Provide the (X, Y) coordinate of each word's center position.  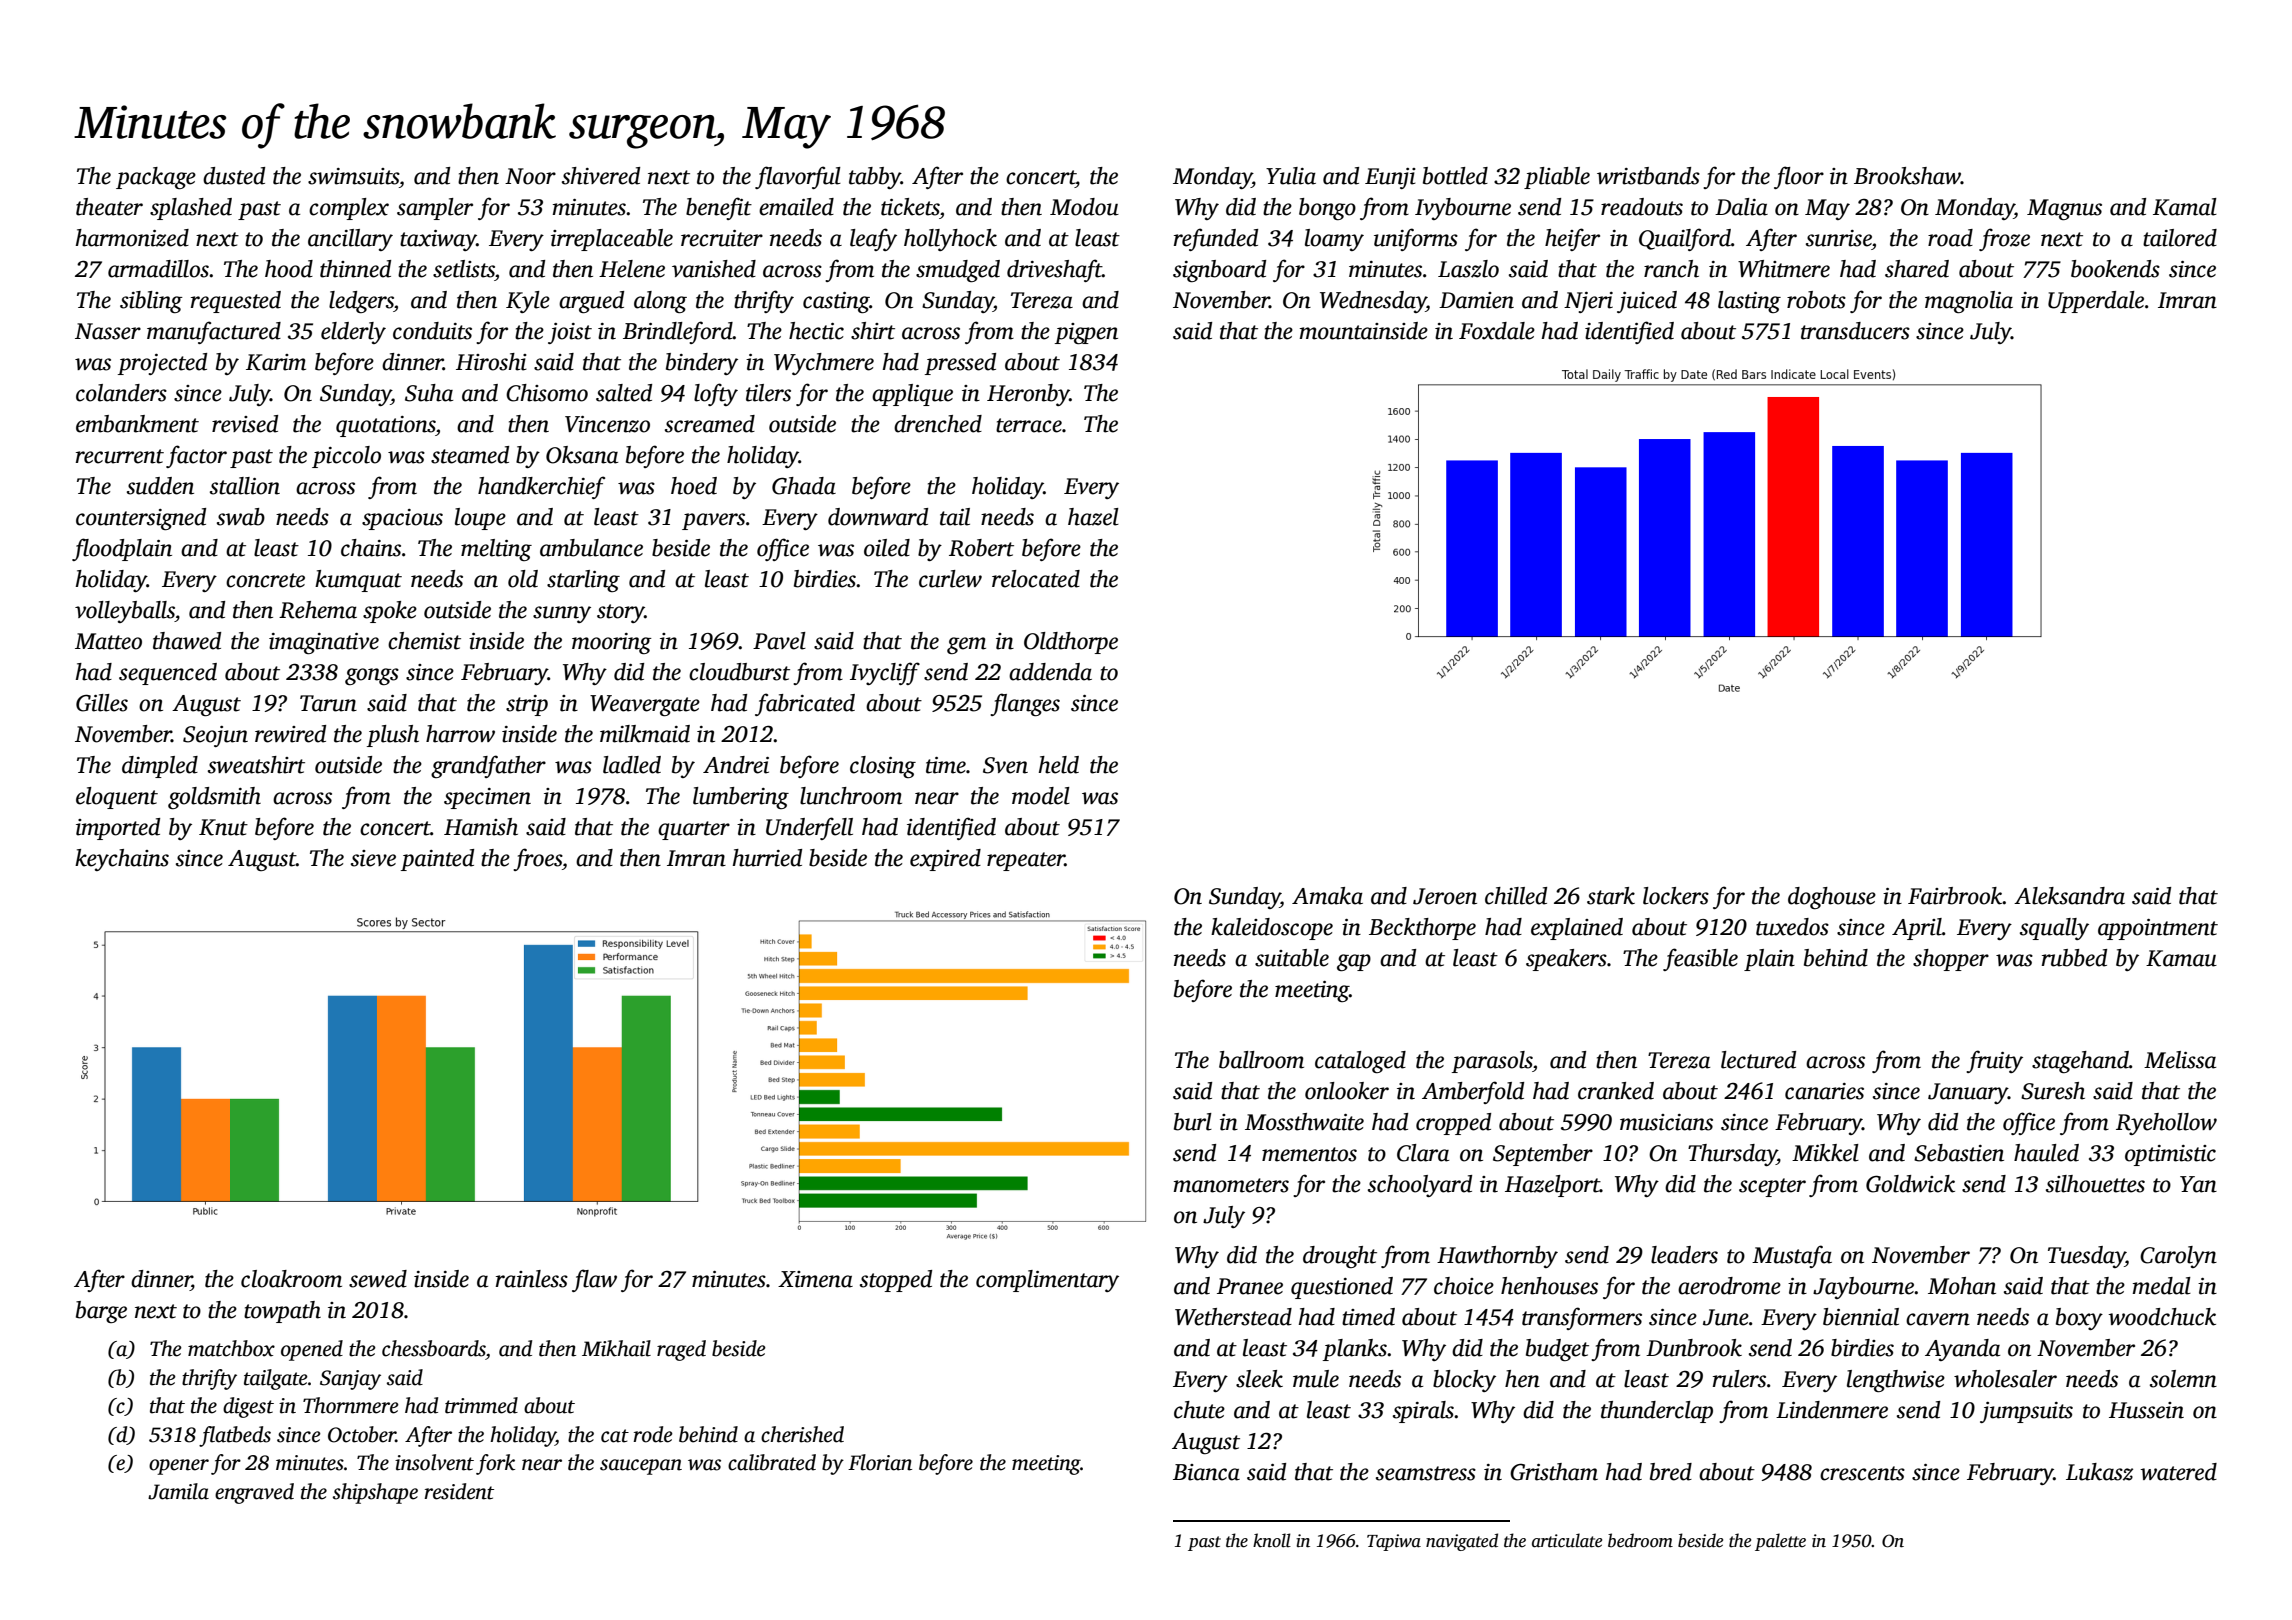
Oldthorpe (1071, 643)
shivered (601, 176)
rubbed (2074, 958)
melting (496, 550)
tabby (875, 178)
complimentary (1047, 1281)
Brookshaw (1907, 176)
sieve (373, 858)
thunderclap (1657, 1412)
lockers (1676, 896)
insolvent (434, 1462)
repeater (1026, 861)
